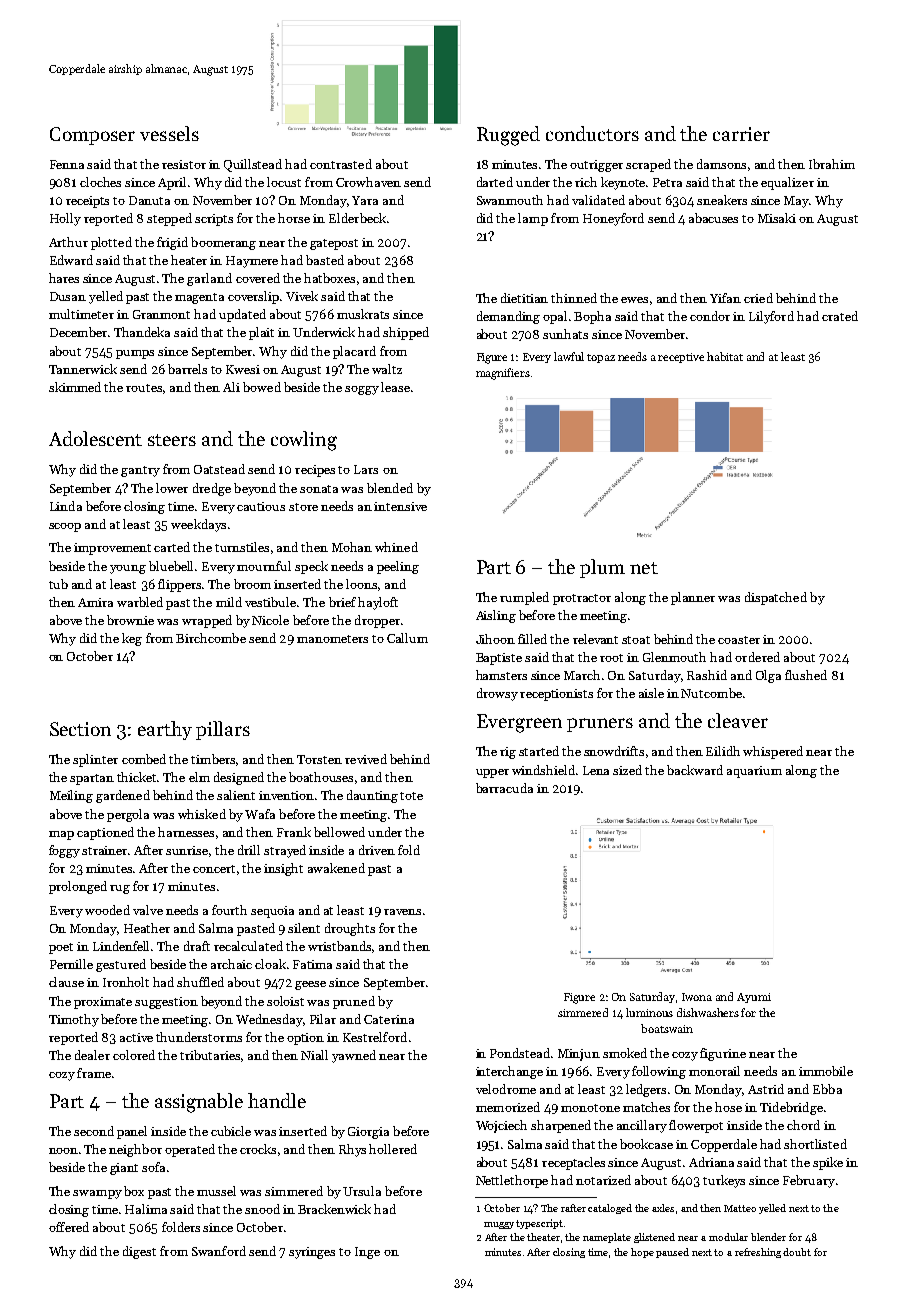 The width and height of the document is (908, 1316). What do you see at coordinates (169, 133) in the document?
I see `vessels` at bounding box center [169, 133].
